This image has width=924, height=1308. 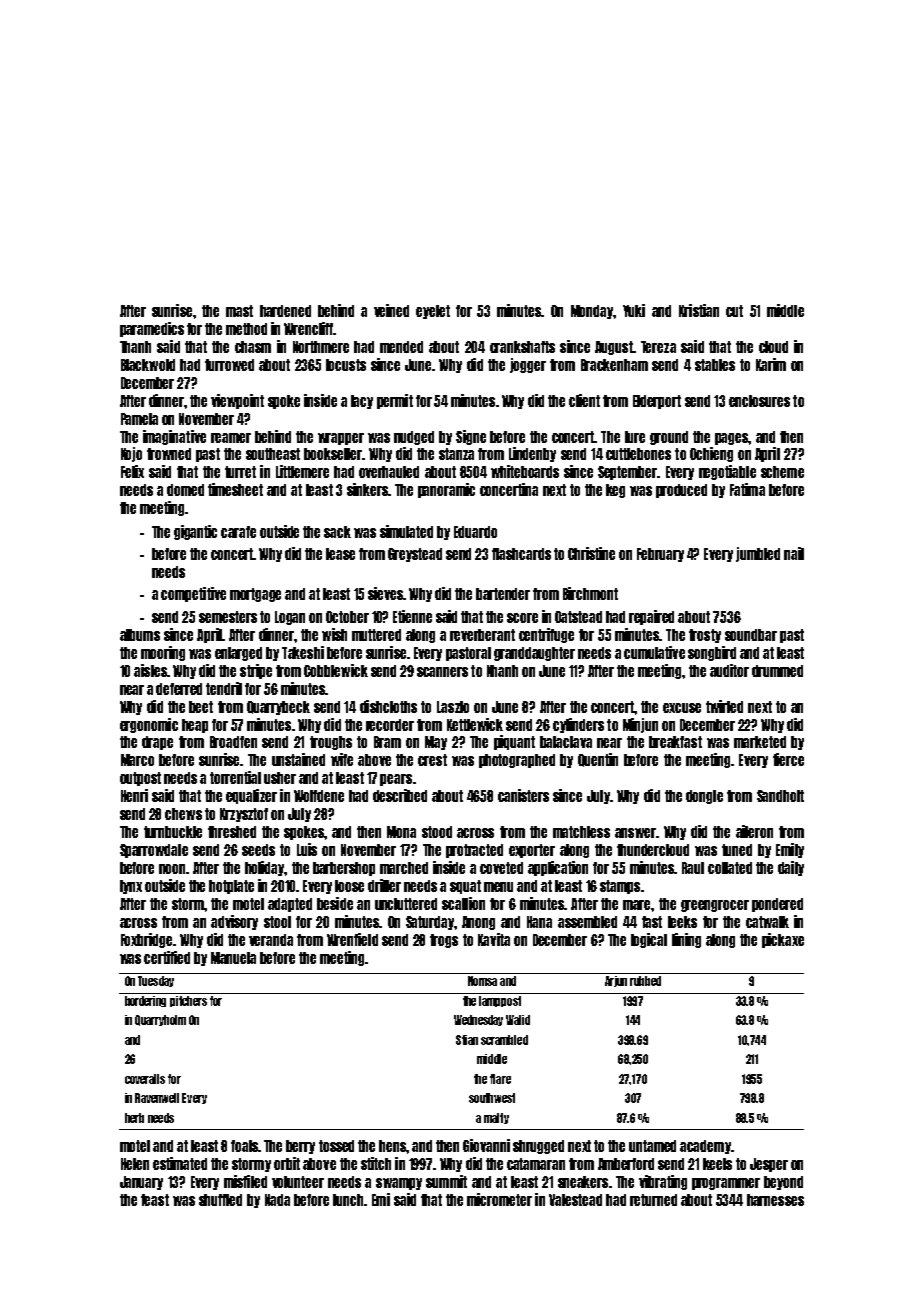 What do you see at coordinates (148, 365) in the image?
I see `Blackwold` at bounding box center [148, 365].
